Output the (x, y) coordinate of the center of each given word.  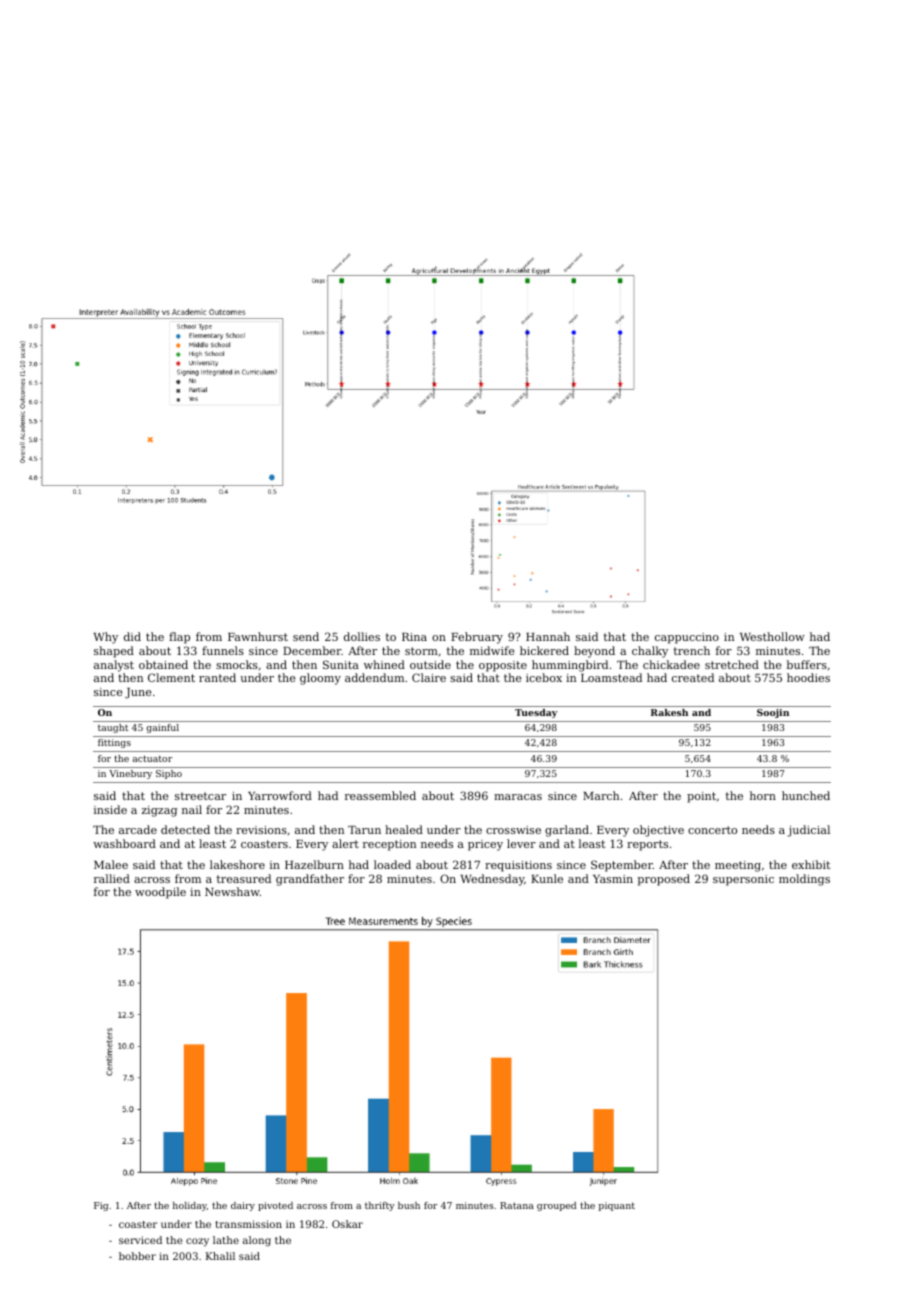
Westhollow (772, 636)
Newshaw (232, 891)
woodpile (160, 893)
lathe (226, 1240)
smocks (237, 664)
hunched (806, 795)
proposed (663, 880)
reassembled (380, 795)
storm (421, 651)
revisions (261, 830)
